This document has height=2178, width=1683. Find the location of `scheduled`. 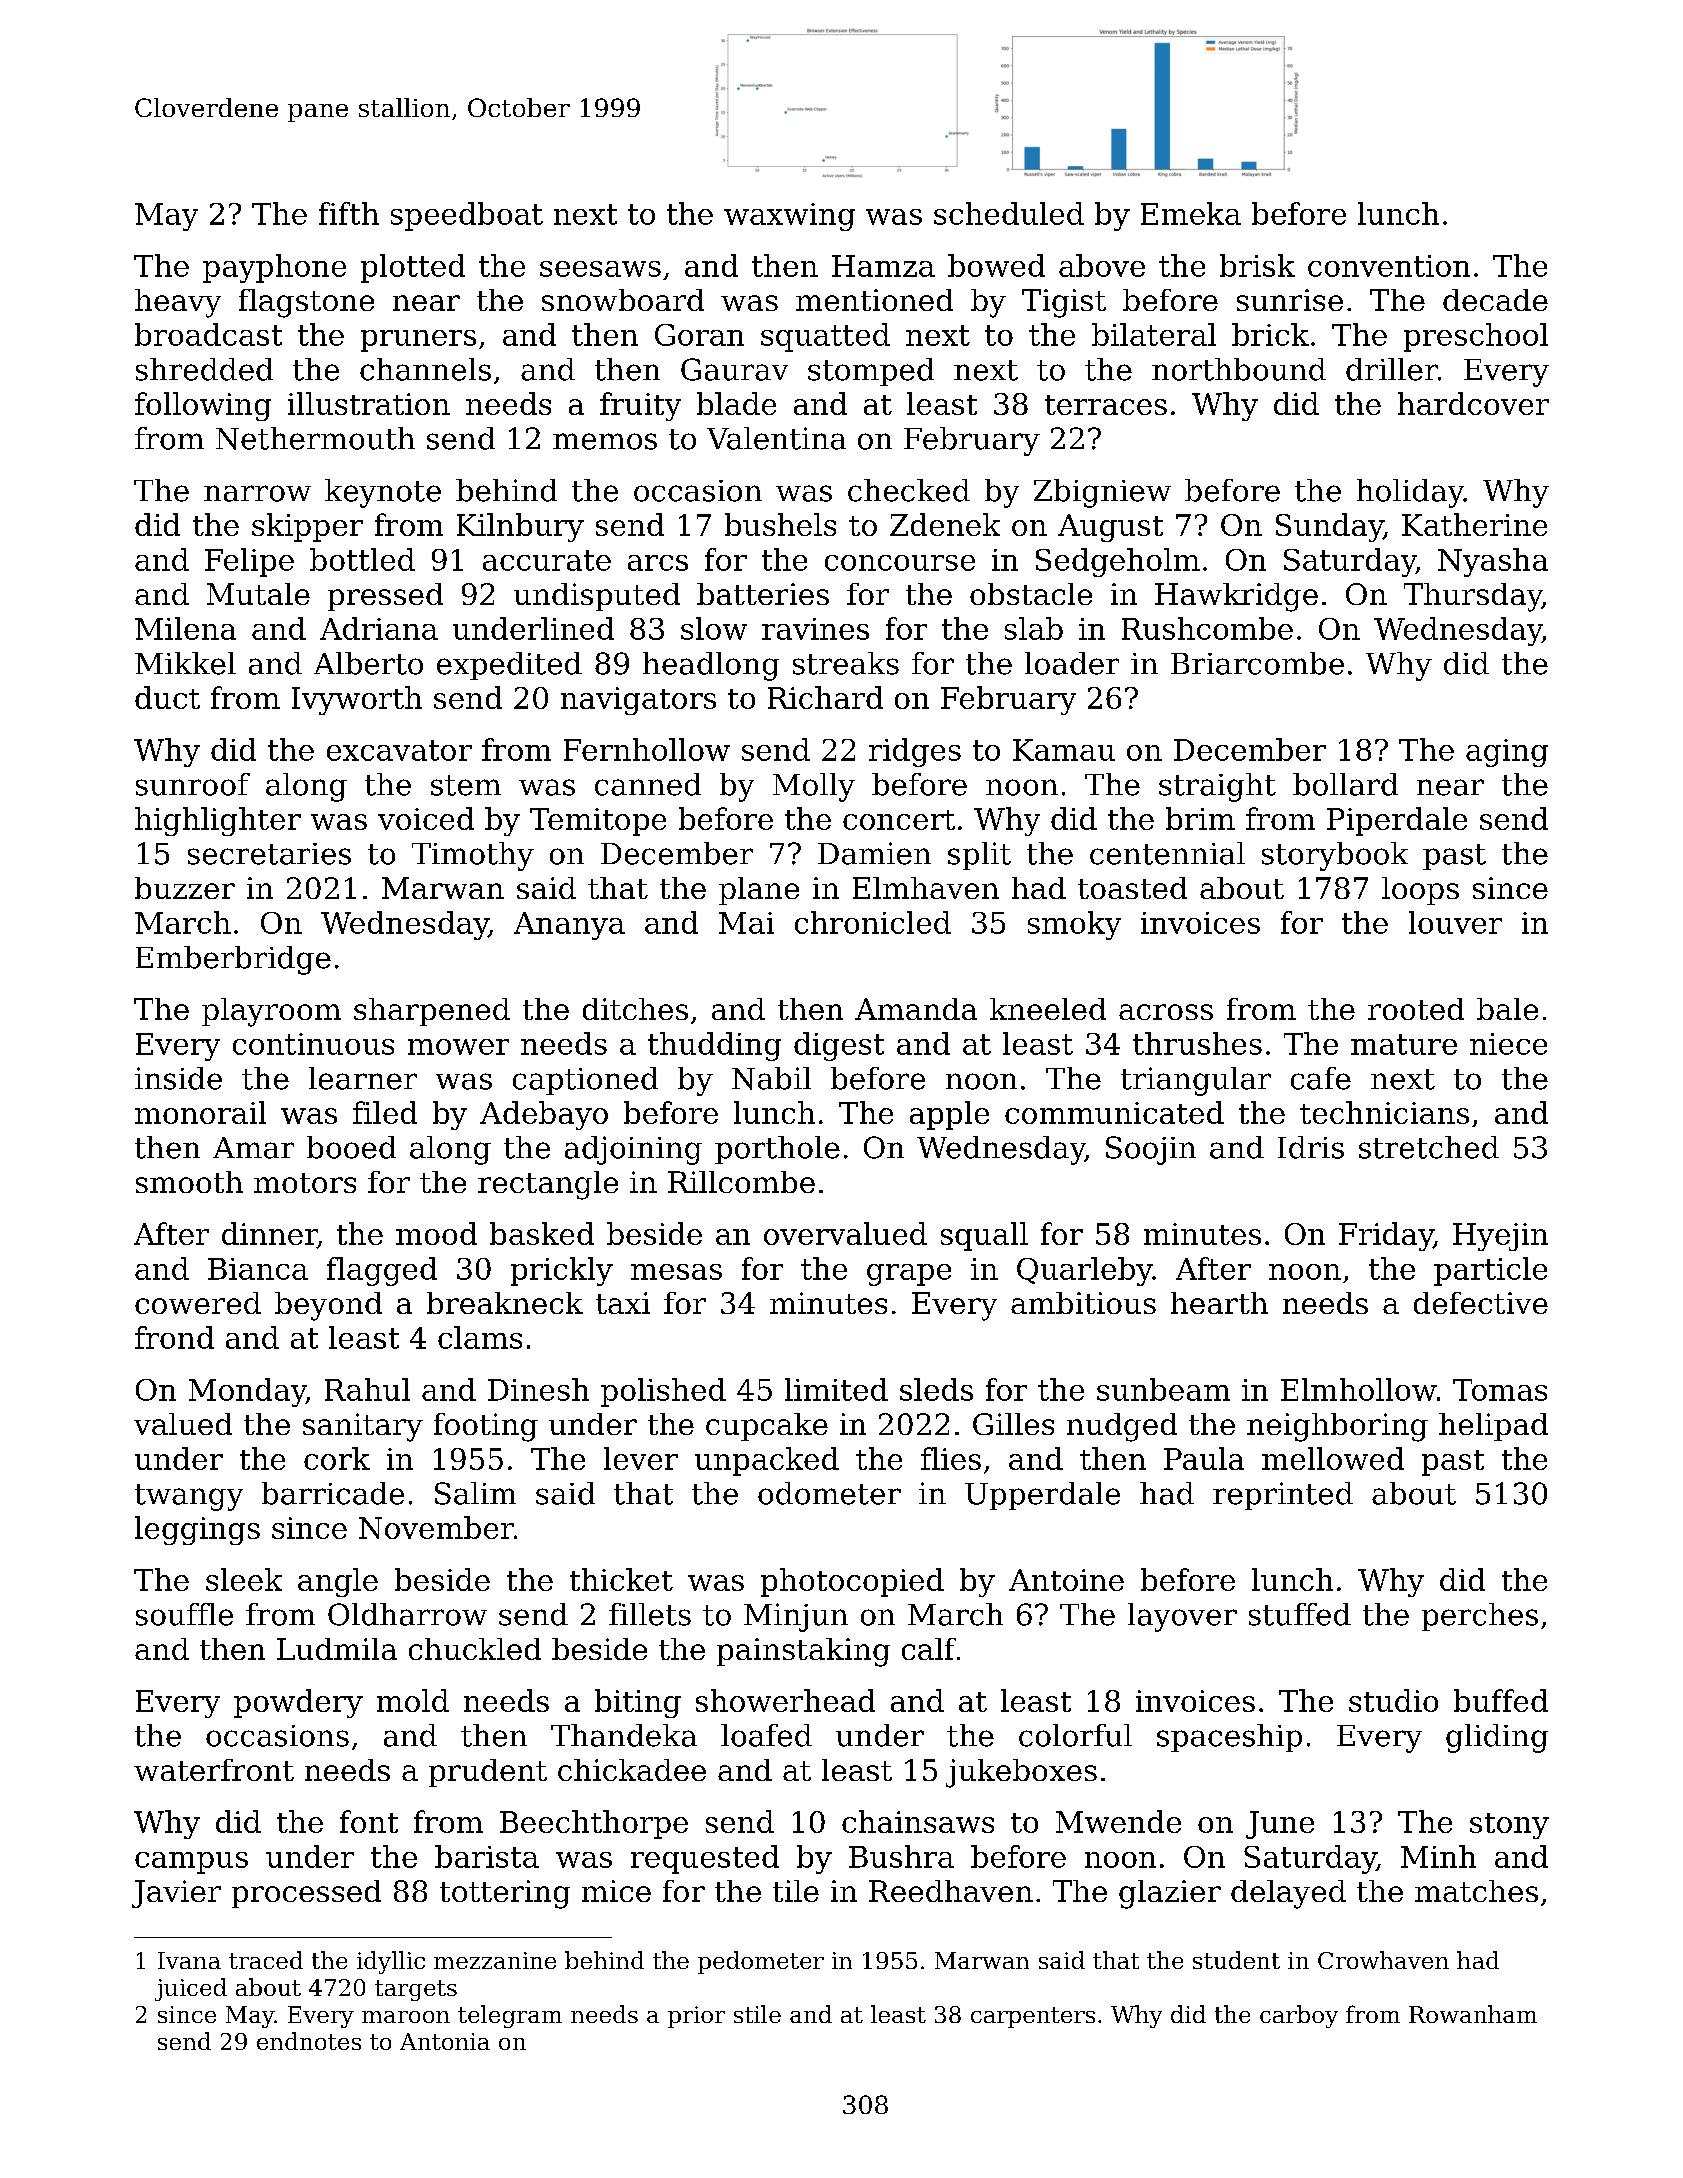

scheduled is located at coordinates (1009, 213).
